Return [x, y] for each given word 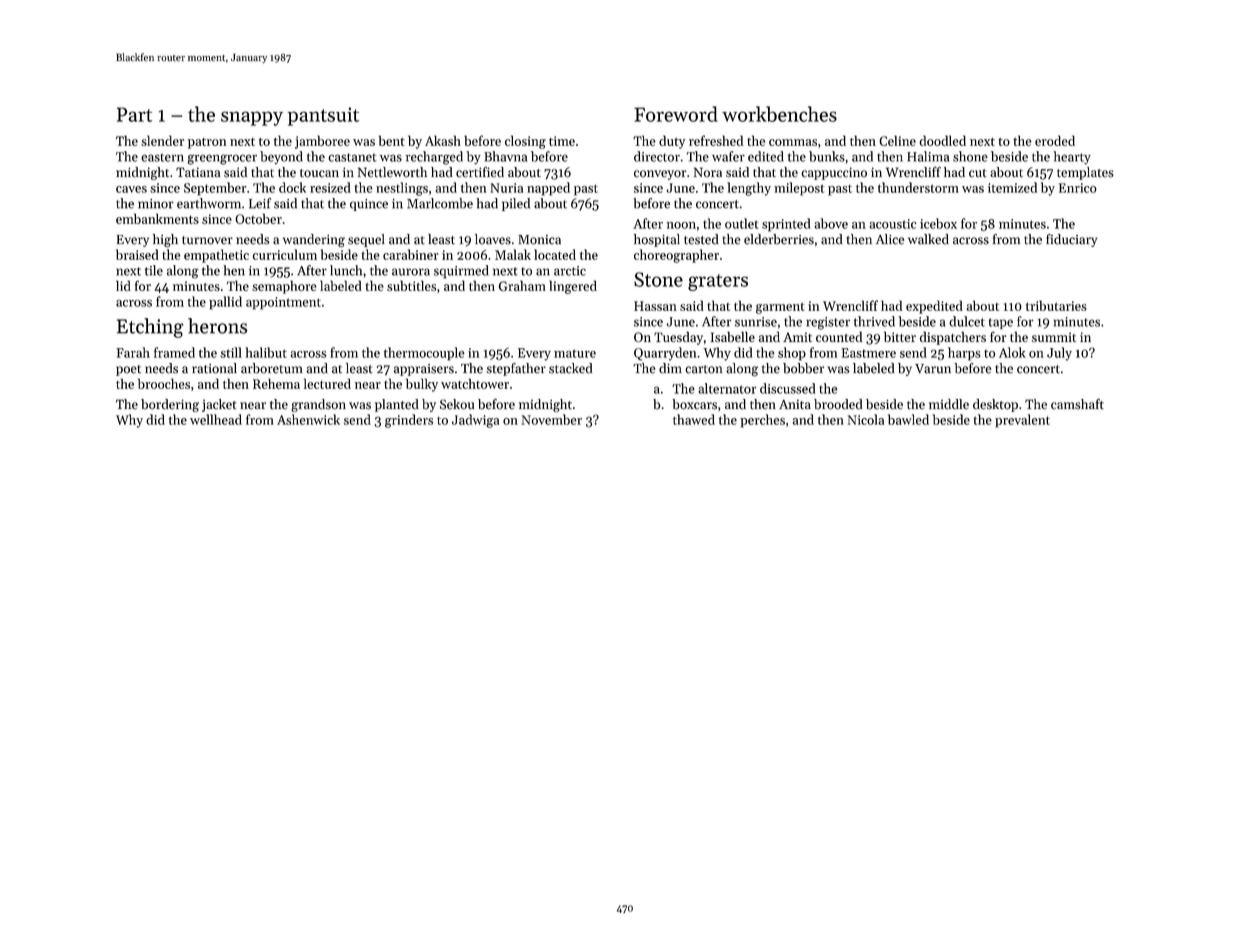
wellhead [216, 419]
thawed [694, 419]
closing [525, 142]
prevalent [1022, 421]
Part [134, 114]
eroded [1055, 140]
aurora [411, 272]
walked [928, 239]
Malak [513, 254]
